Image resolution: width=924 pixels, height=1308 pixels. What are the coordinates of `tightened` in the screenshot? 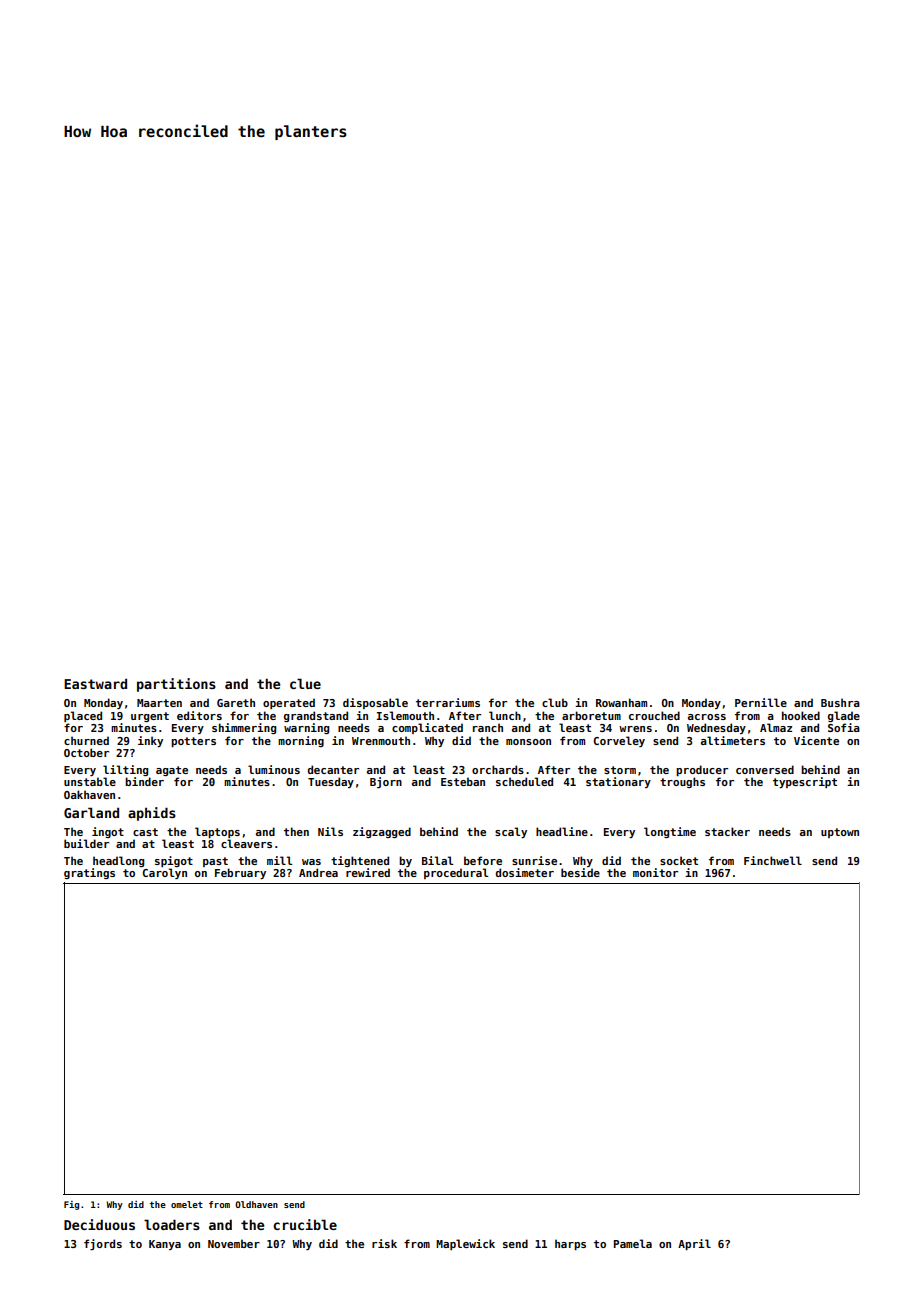 It's located at (360, 861).
